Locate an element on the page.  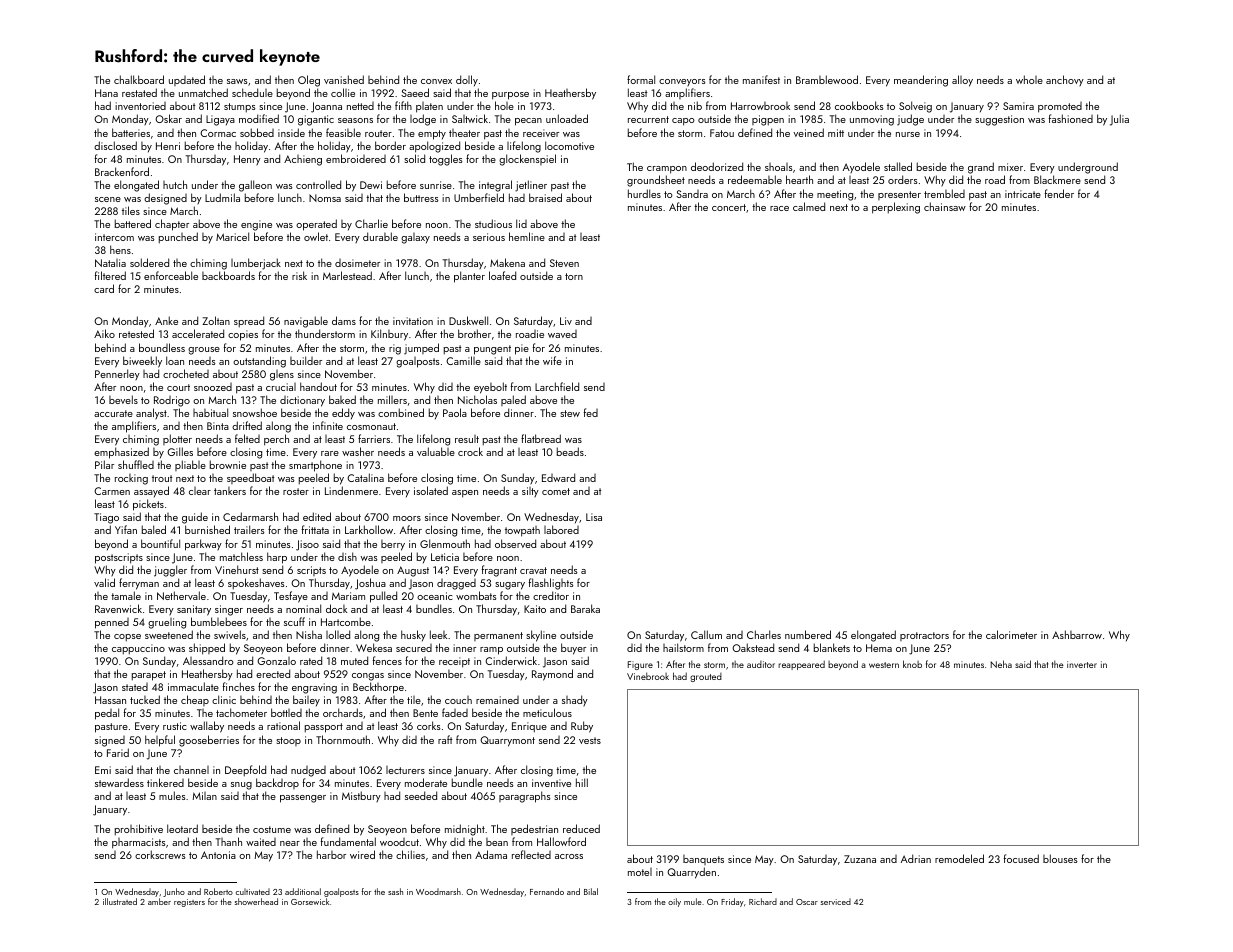
Liv is located at coordinates (566, 321).
